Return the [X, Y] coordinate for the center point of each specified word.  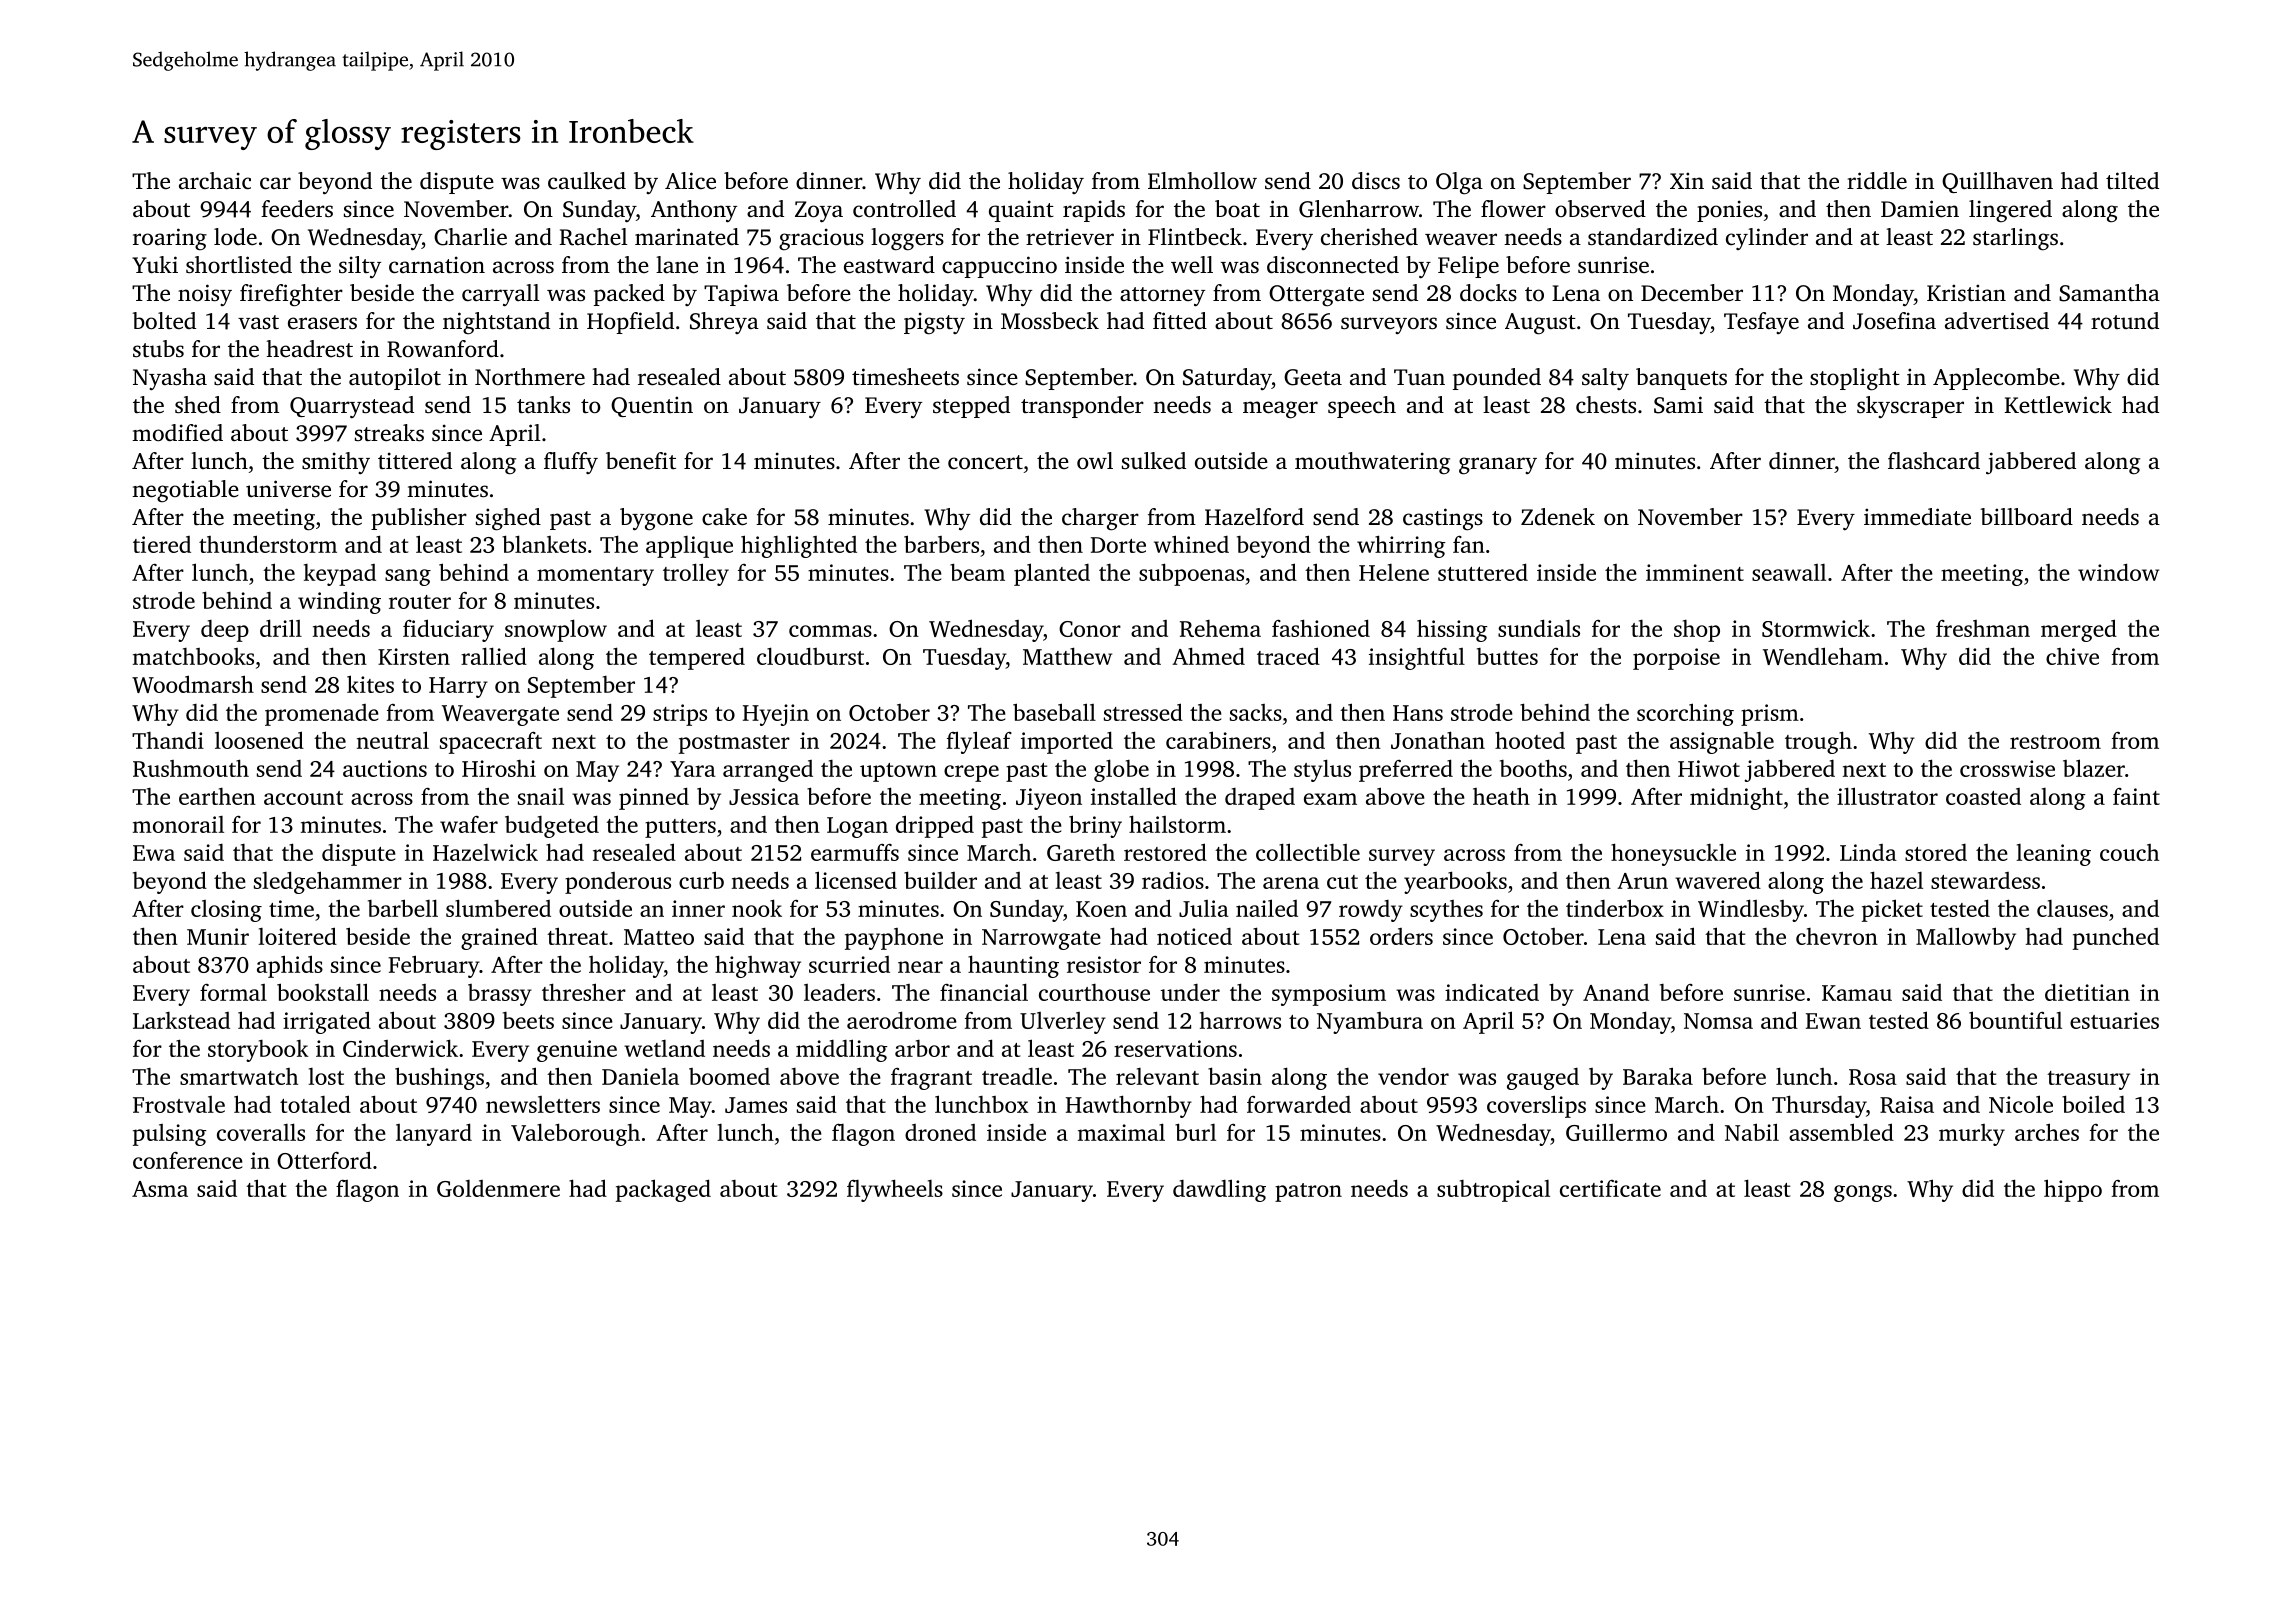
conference [188, 1160]
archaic [215, 181]
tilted [2132, 181]
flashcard [1934, 461]
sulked [1154, 461]
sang [408, 577]
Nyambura [1370, 1023]
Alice [690, 181]
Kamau [1857, 993]
